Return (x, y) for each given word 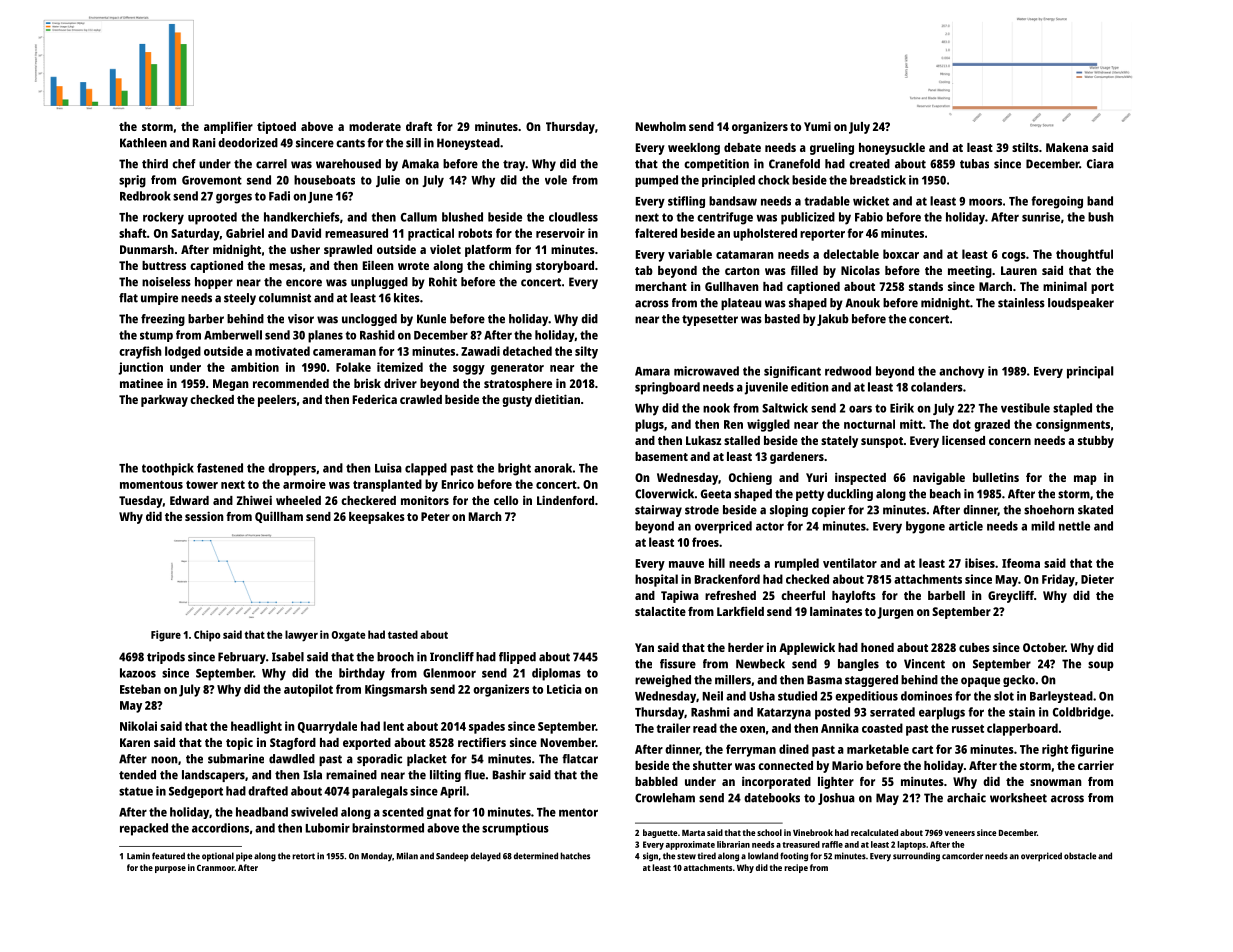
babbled (656, 781)
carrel (271, 164)
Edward (189, 500)
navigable (939, 479)
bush (1101, 217)
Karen (135, 742)
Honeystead (468, 144)
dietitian (557, 399)
